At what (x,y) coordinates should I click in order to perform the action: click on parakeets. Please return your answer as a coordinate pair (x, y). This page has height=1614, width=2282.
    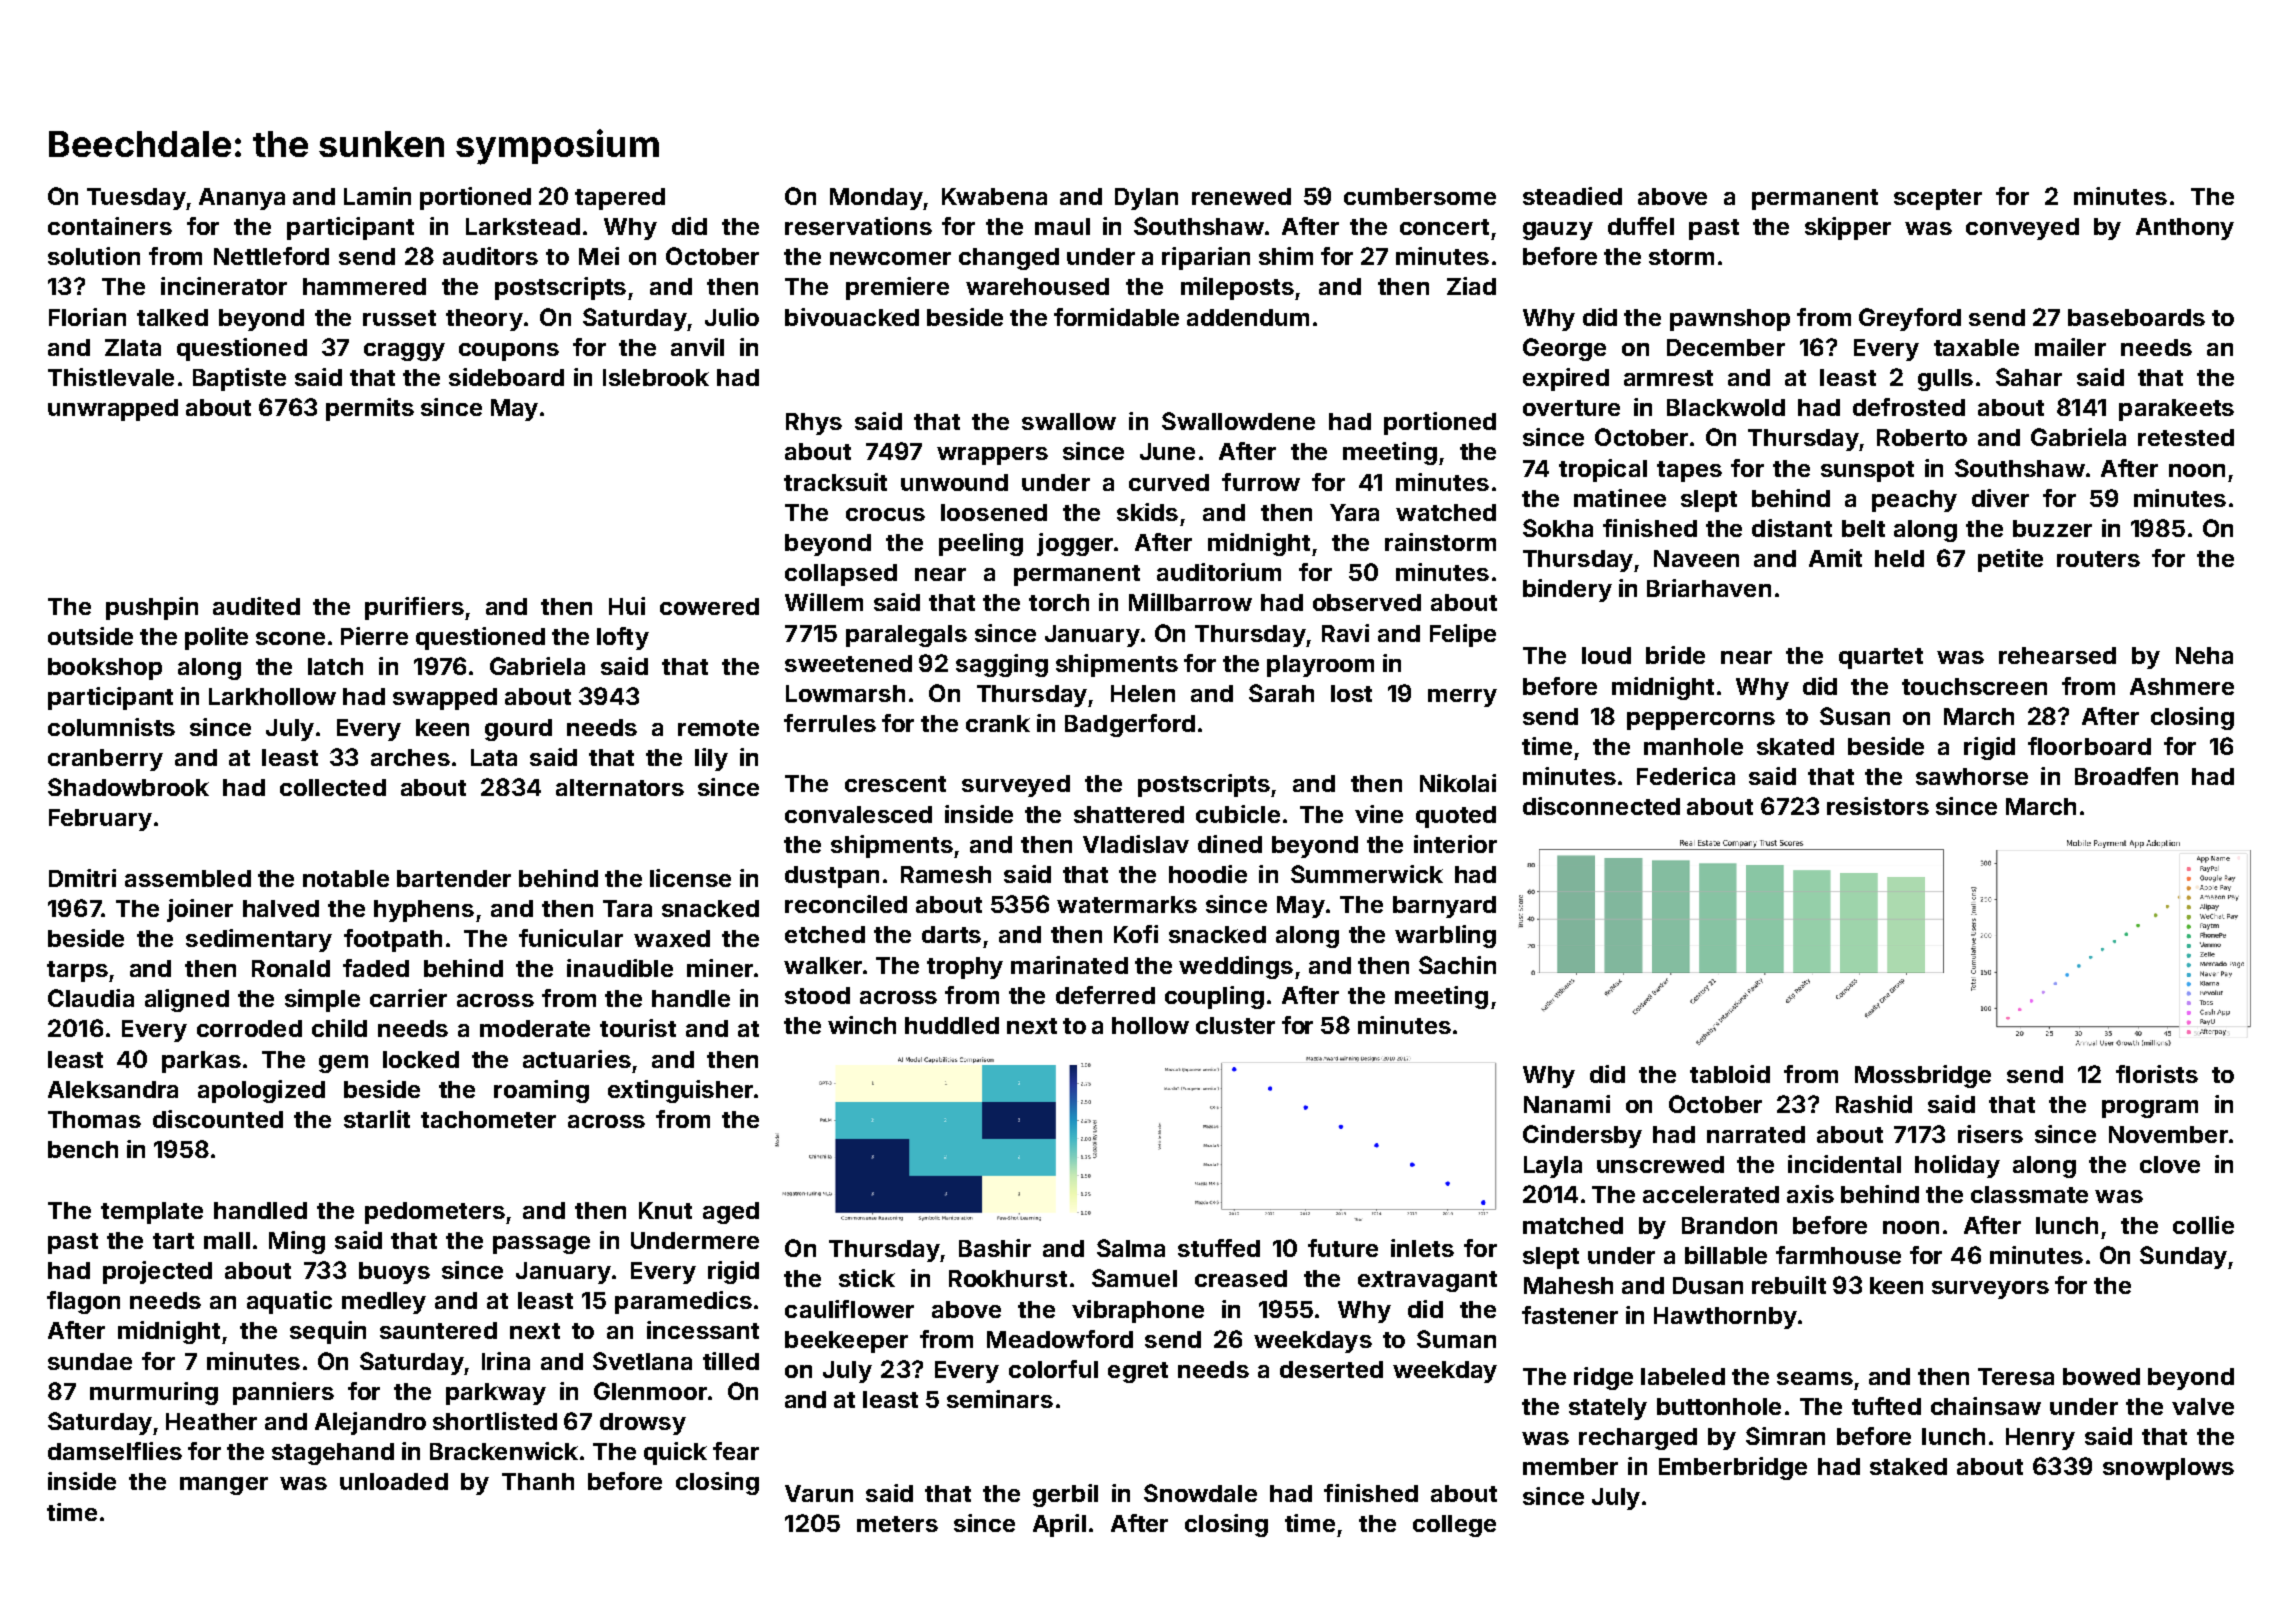
    Looking at the image, I should click on (2176, 410).
